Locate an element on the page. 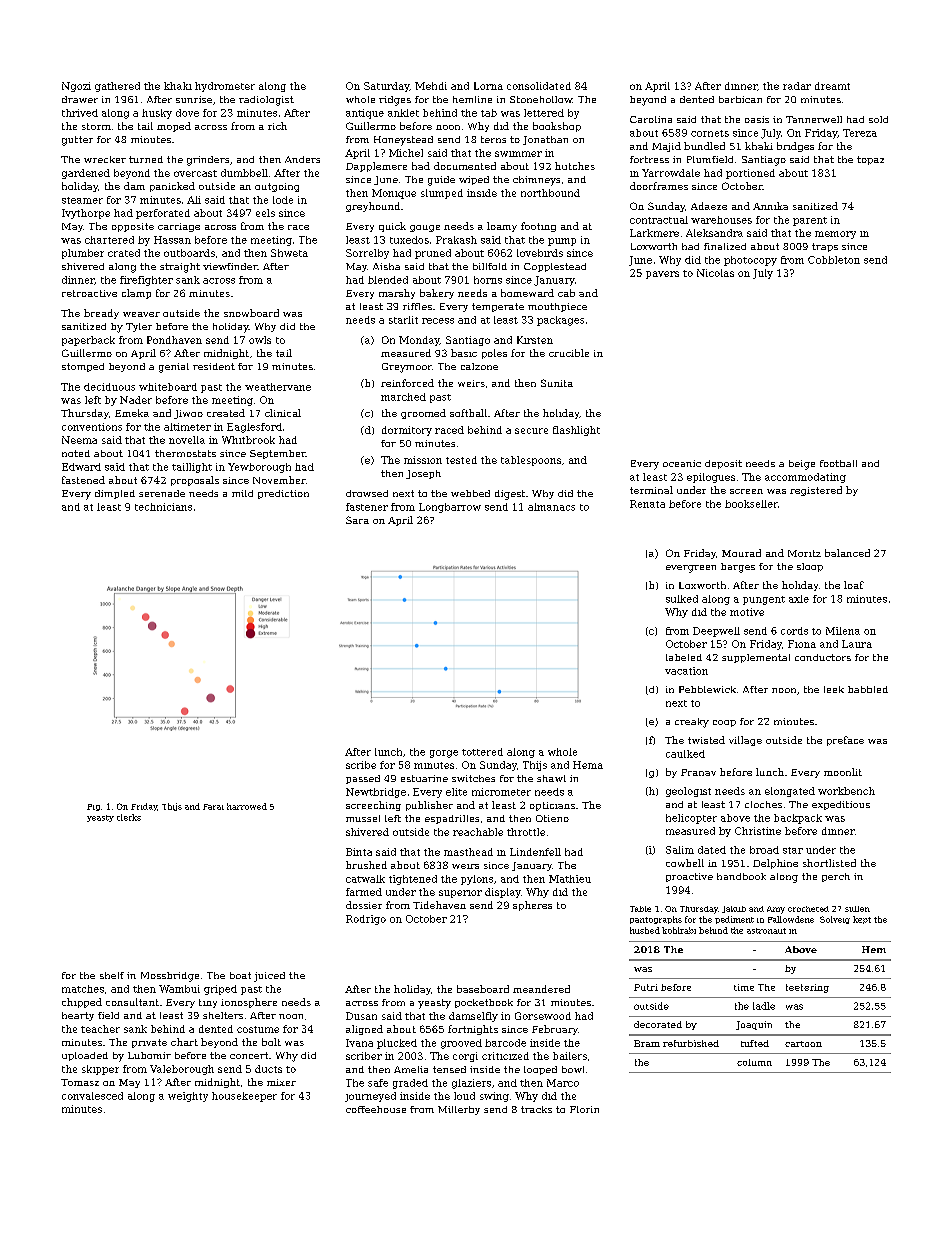  preface is located at coordinates (845, 741).
